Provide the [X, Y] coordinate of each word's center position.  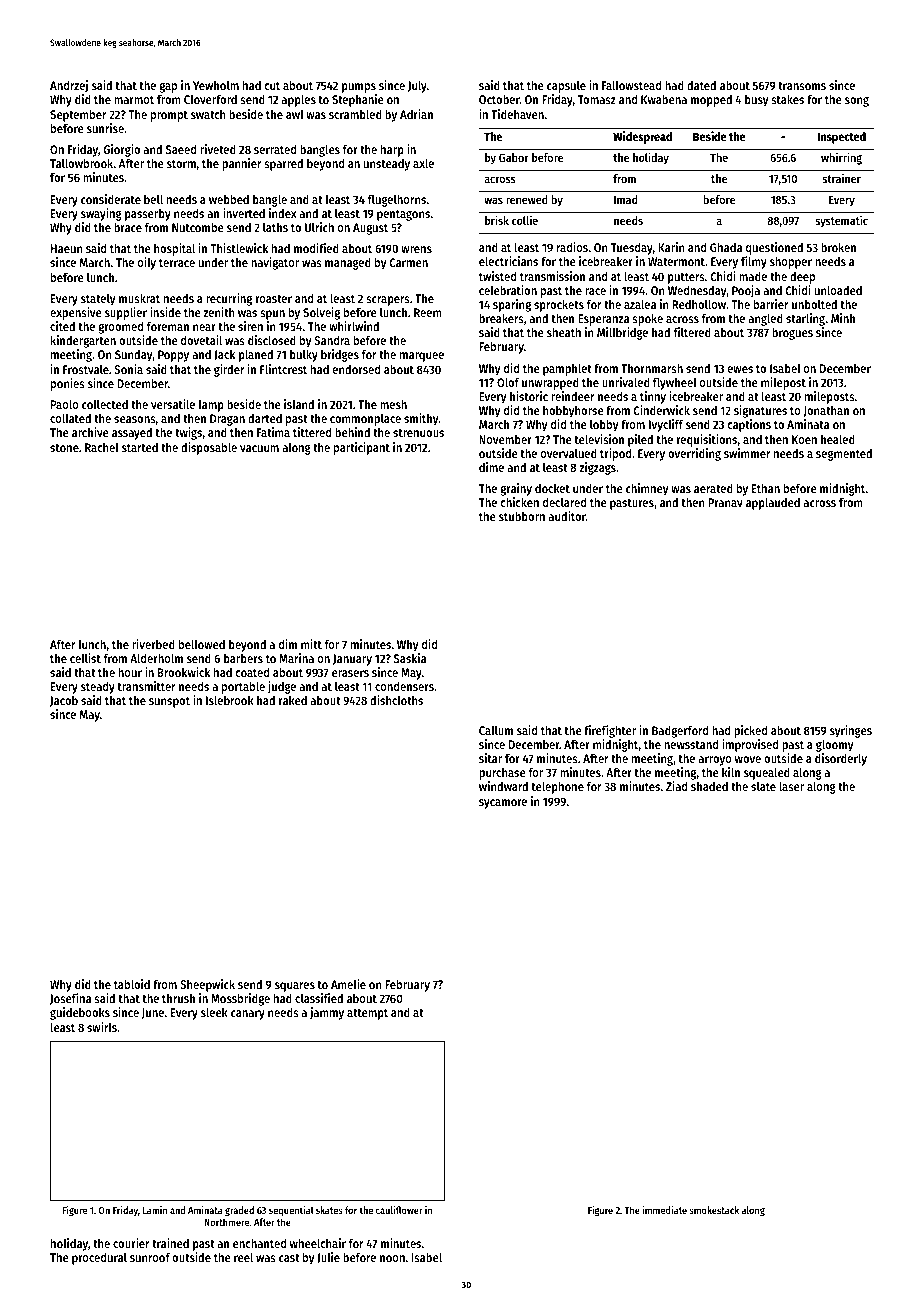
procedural [99, 1258]
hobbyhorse [573, 411]
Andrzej [69, 86]
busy [756, 101]
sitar [490, 758]
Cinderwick [662, 410]
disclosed [272, 340]
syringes [851, 731]
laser [791, 786]
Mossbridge [240, 999]
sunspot [169, 702]
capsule [566, 86]
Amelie [348, 984]
